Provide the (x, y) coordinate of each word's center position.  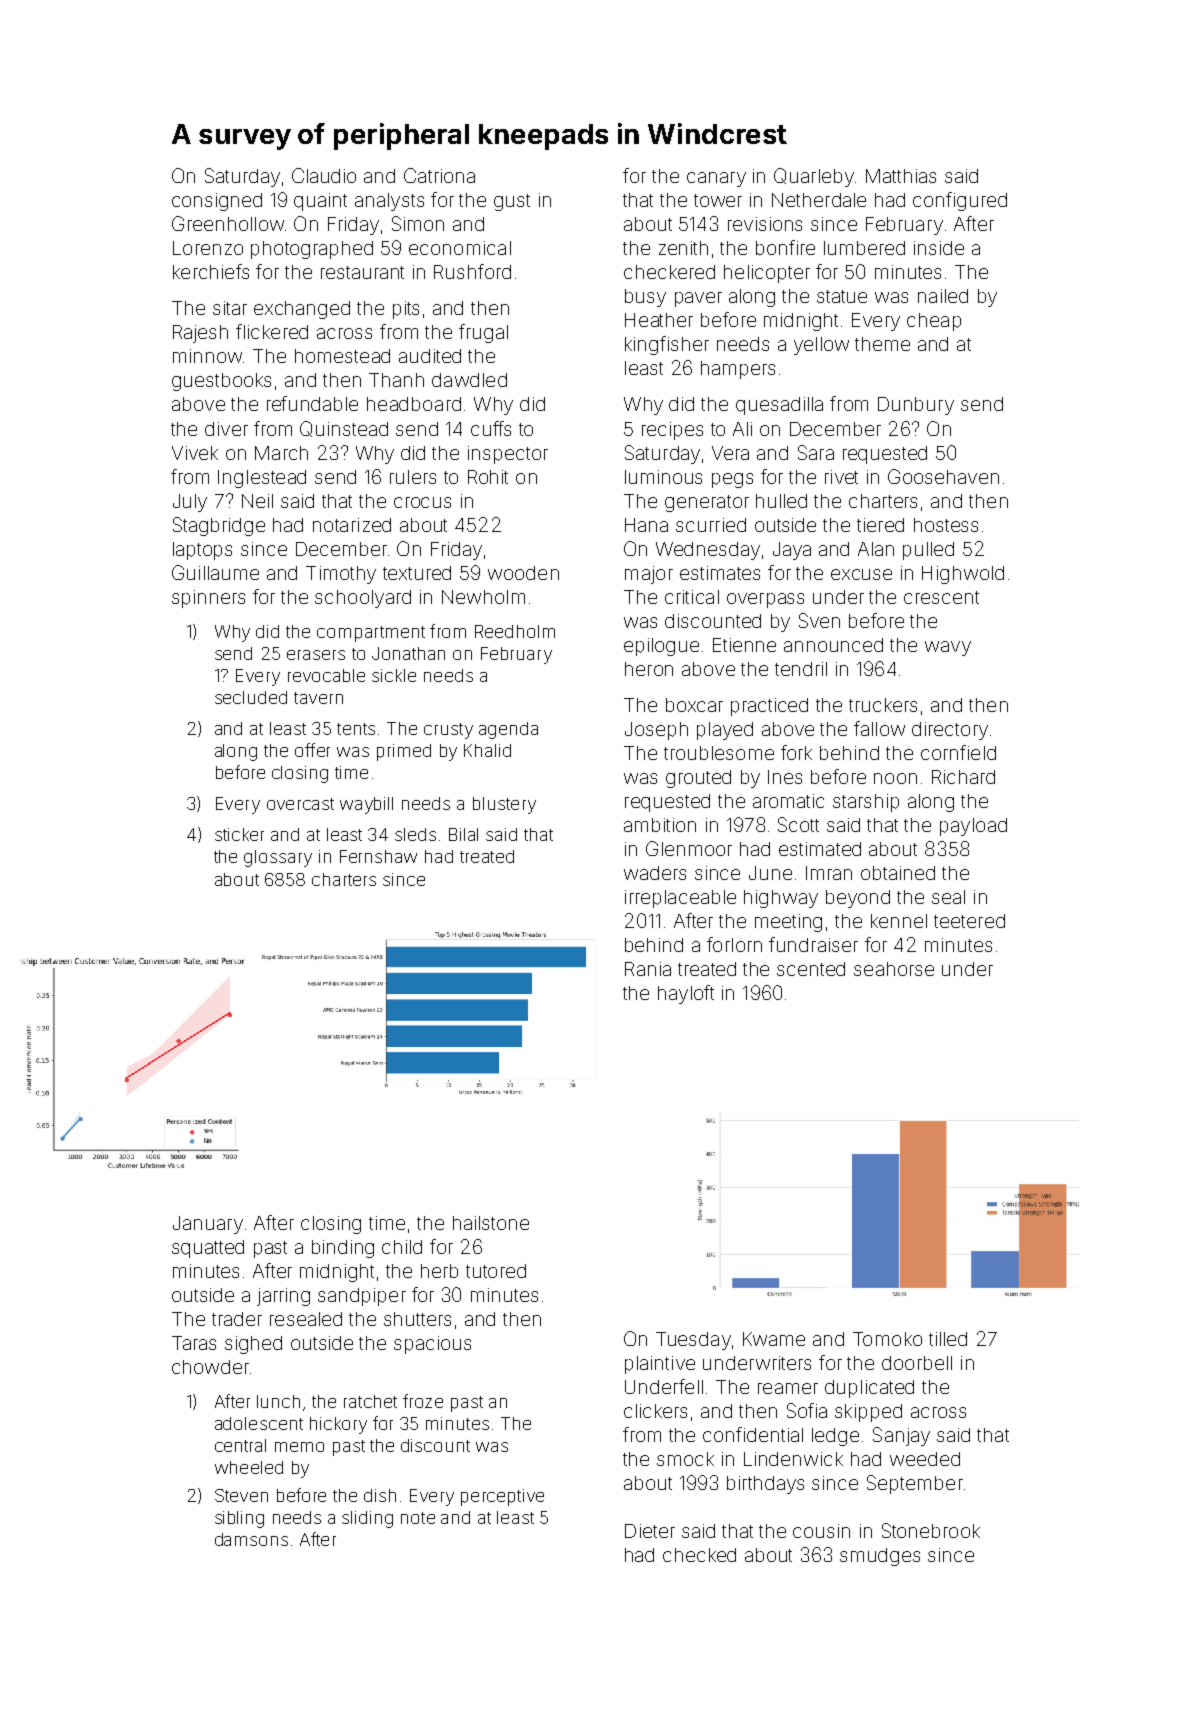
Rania (648, 969)
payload (973, 827)
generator (707, 503)
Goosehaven (943, 476)
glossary (278, 858)
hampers (738, 370)
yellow (821, 346)
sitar (230, 308)
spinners (208, 599)
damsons (251, 1539)
